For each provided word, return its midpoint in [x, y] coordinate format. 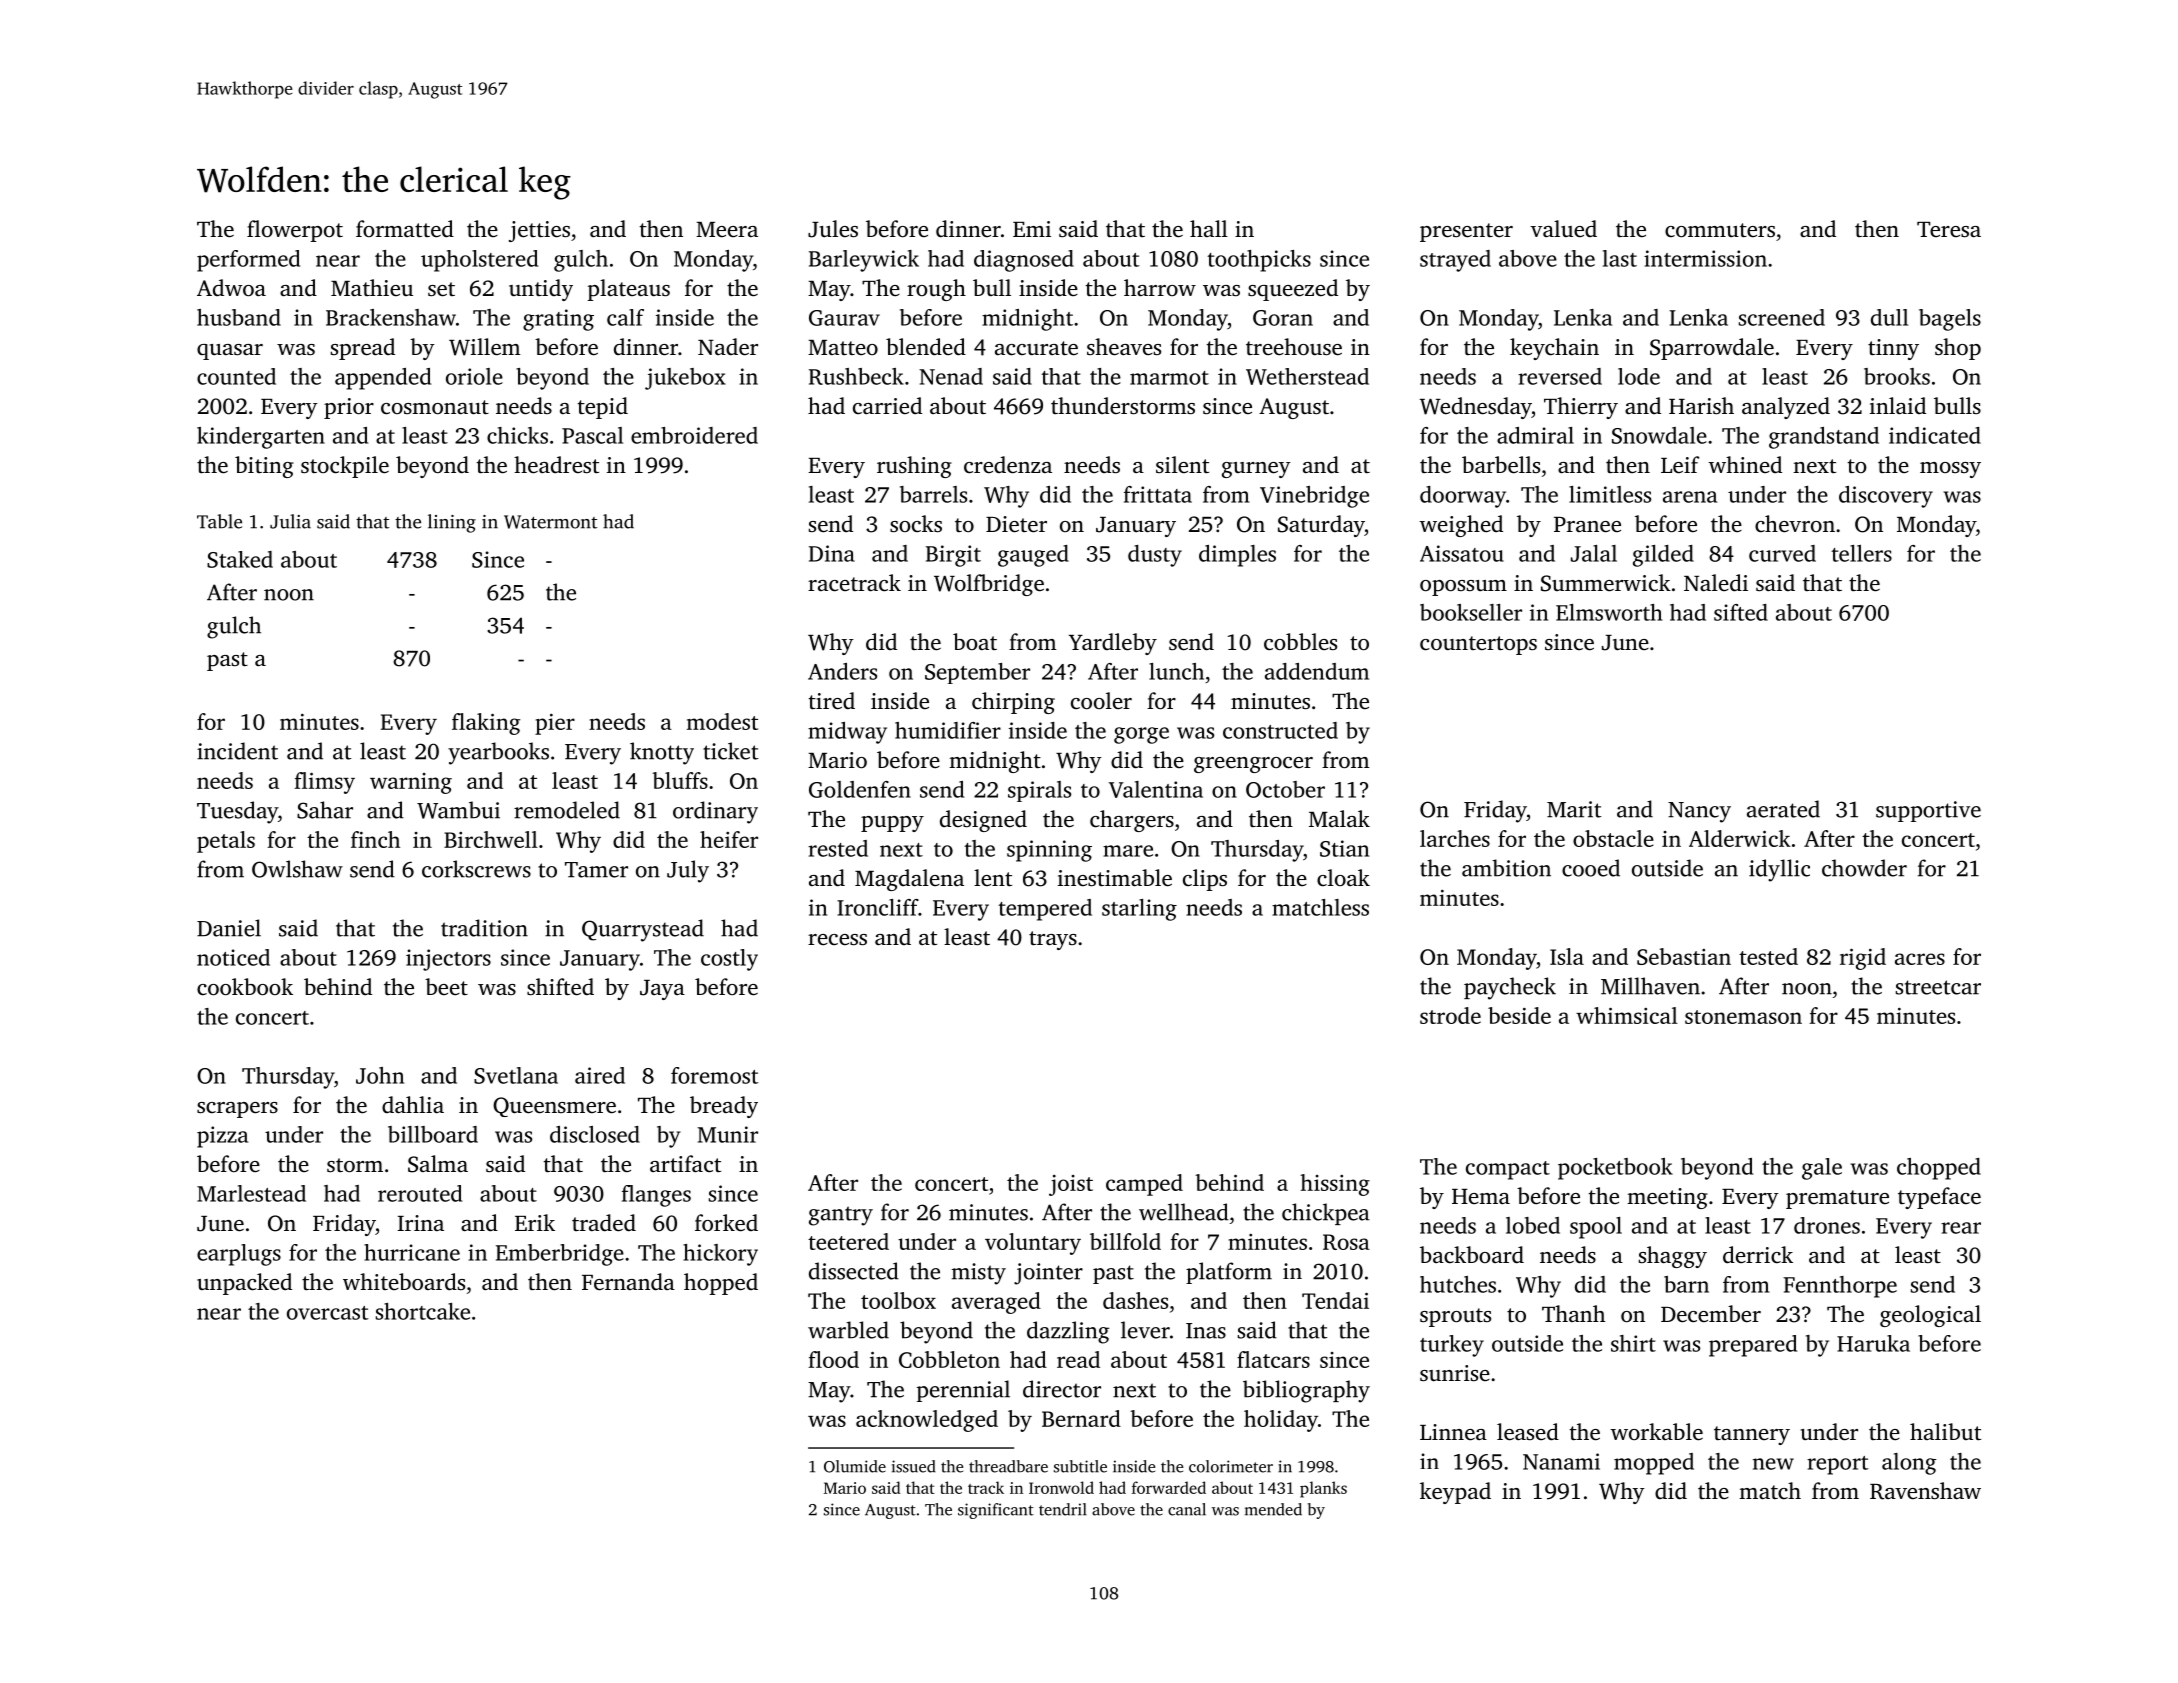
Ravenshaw [1925, 1491]
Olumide [855, 1466]
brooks [1897, 376]
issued [914, 1466]
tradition [484, 928]
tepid [603, 408]
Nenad [951, 376]
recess [837, 939]
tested [1768, 956]
